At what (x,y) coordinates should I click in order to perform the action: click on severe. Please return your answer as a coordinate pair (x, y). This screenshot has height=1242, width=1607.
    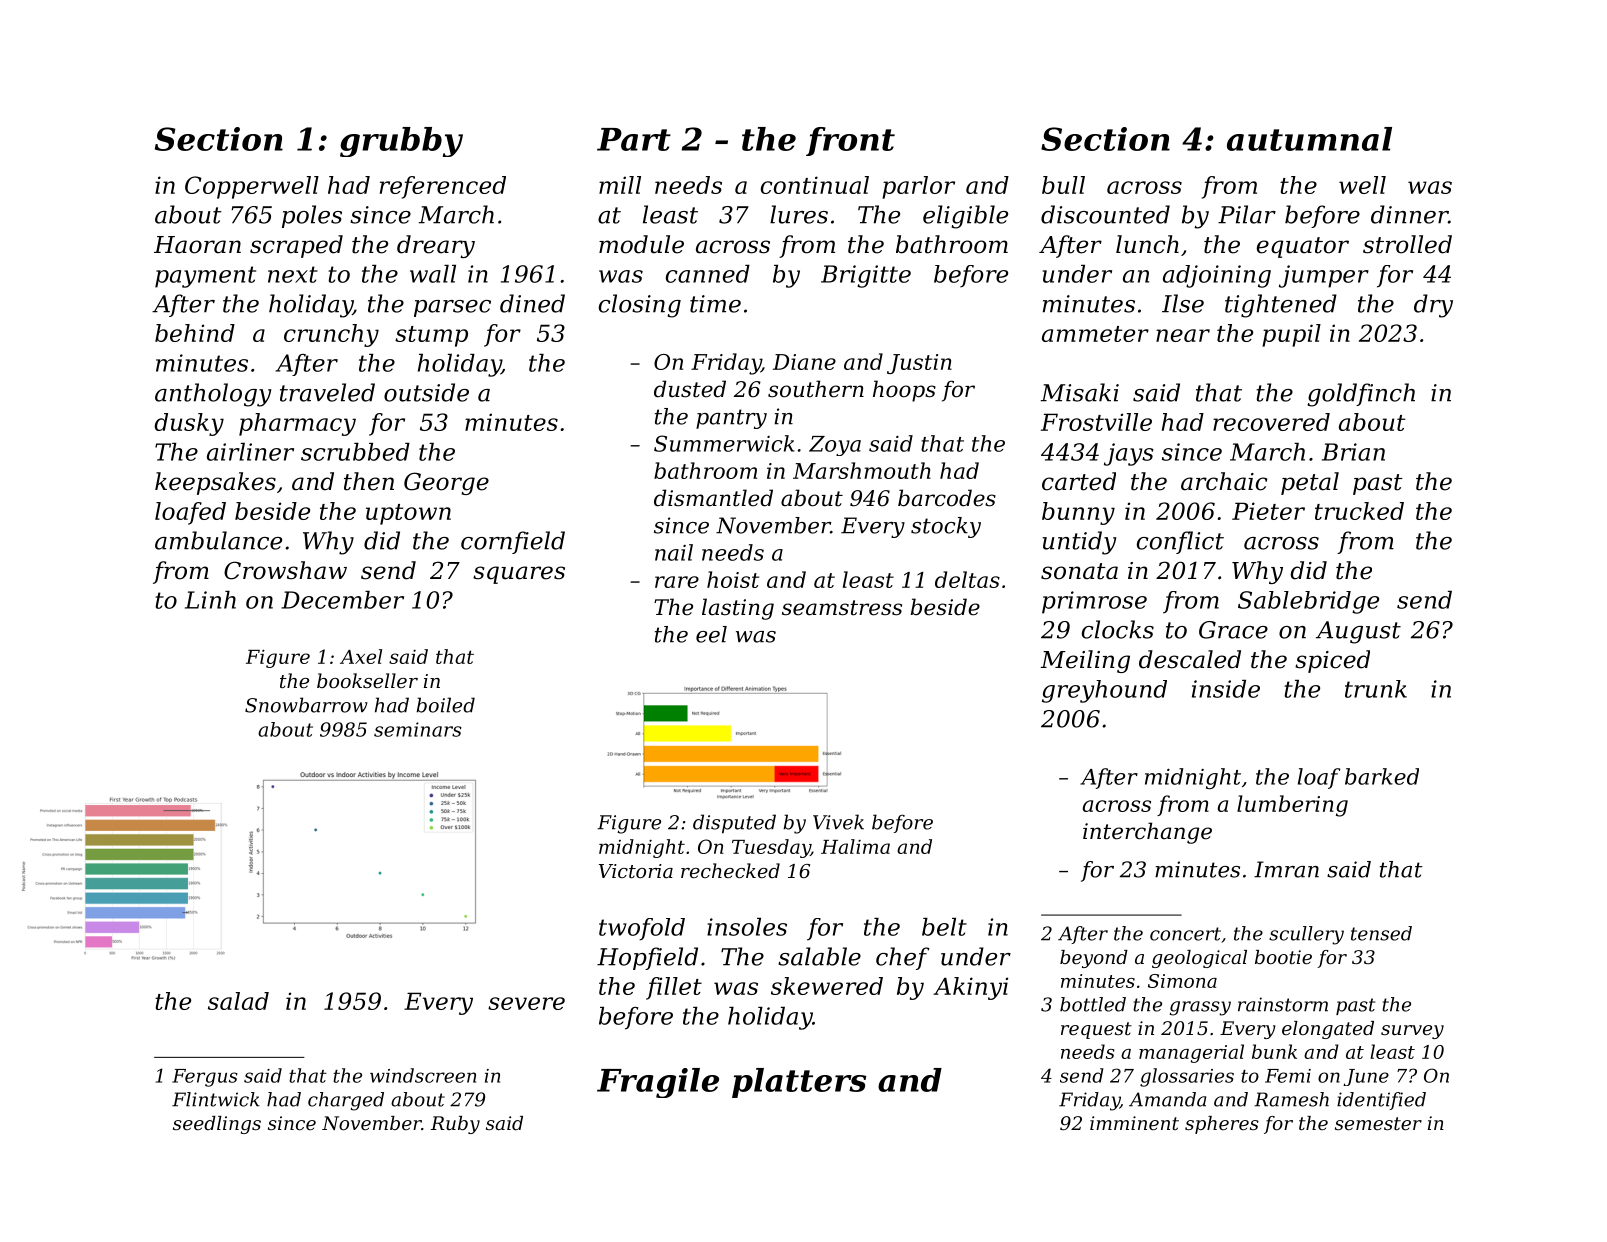
    Looking at the image, I should click on (526, 1003).
